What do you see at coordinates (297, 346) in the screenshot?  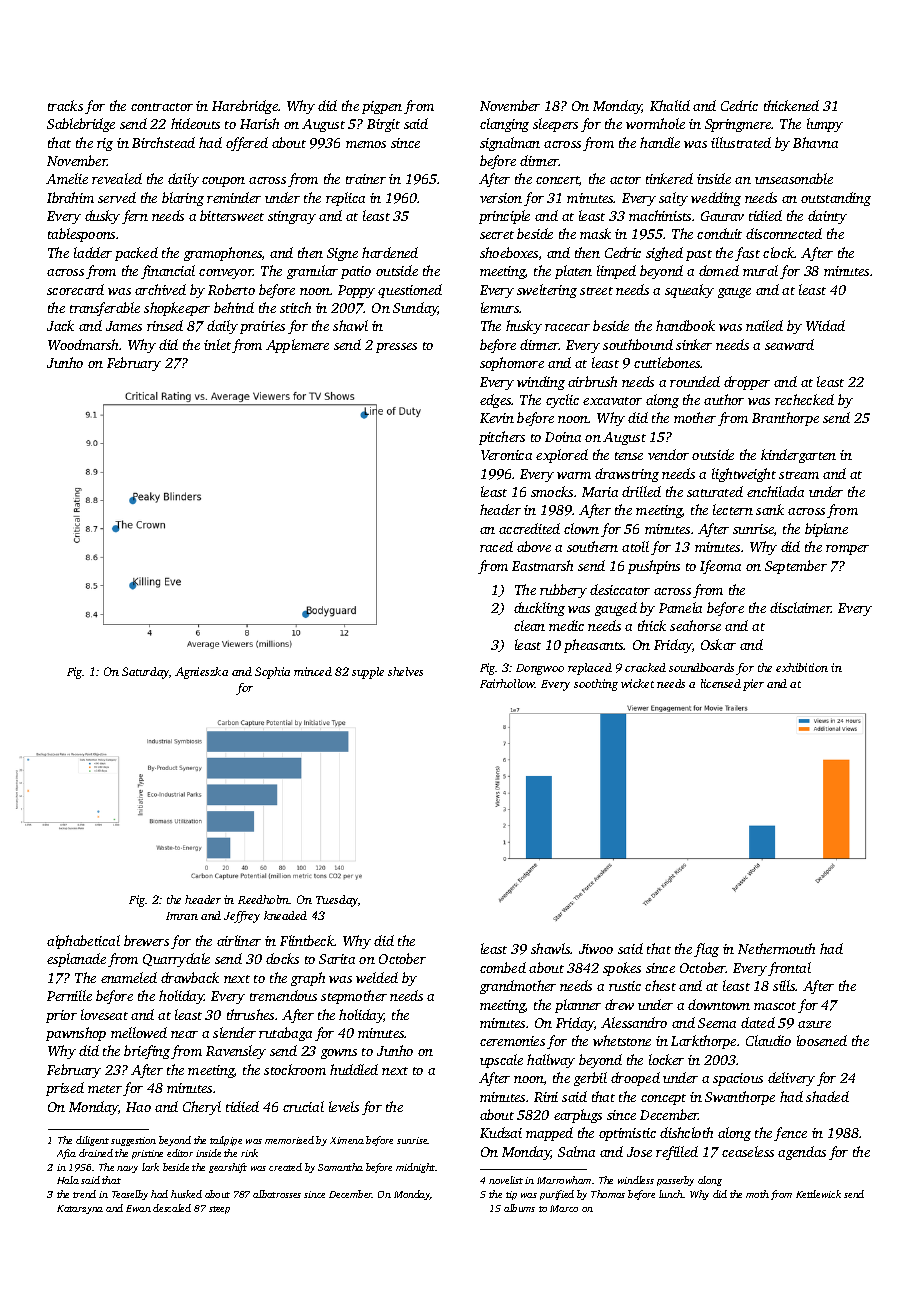 I see `Applemere` at bounding box center [297, 346].
